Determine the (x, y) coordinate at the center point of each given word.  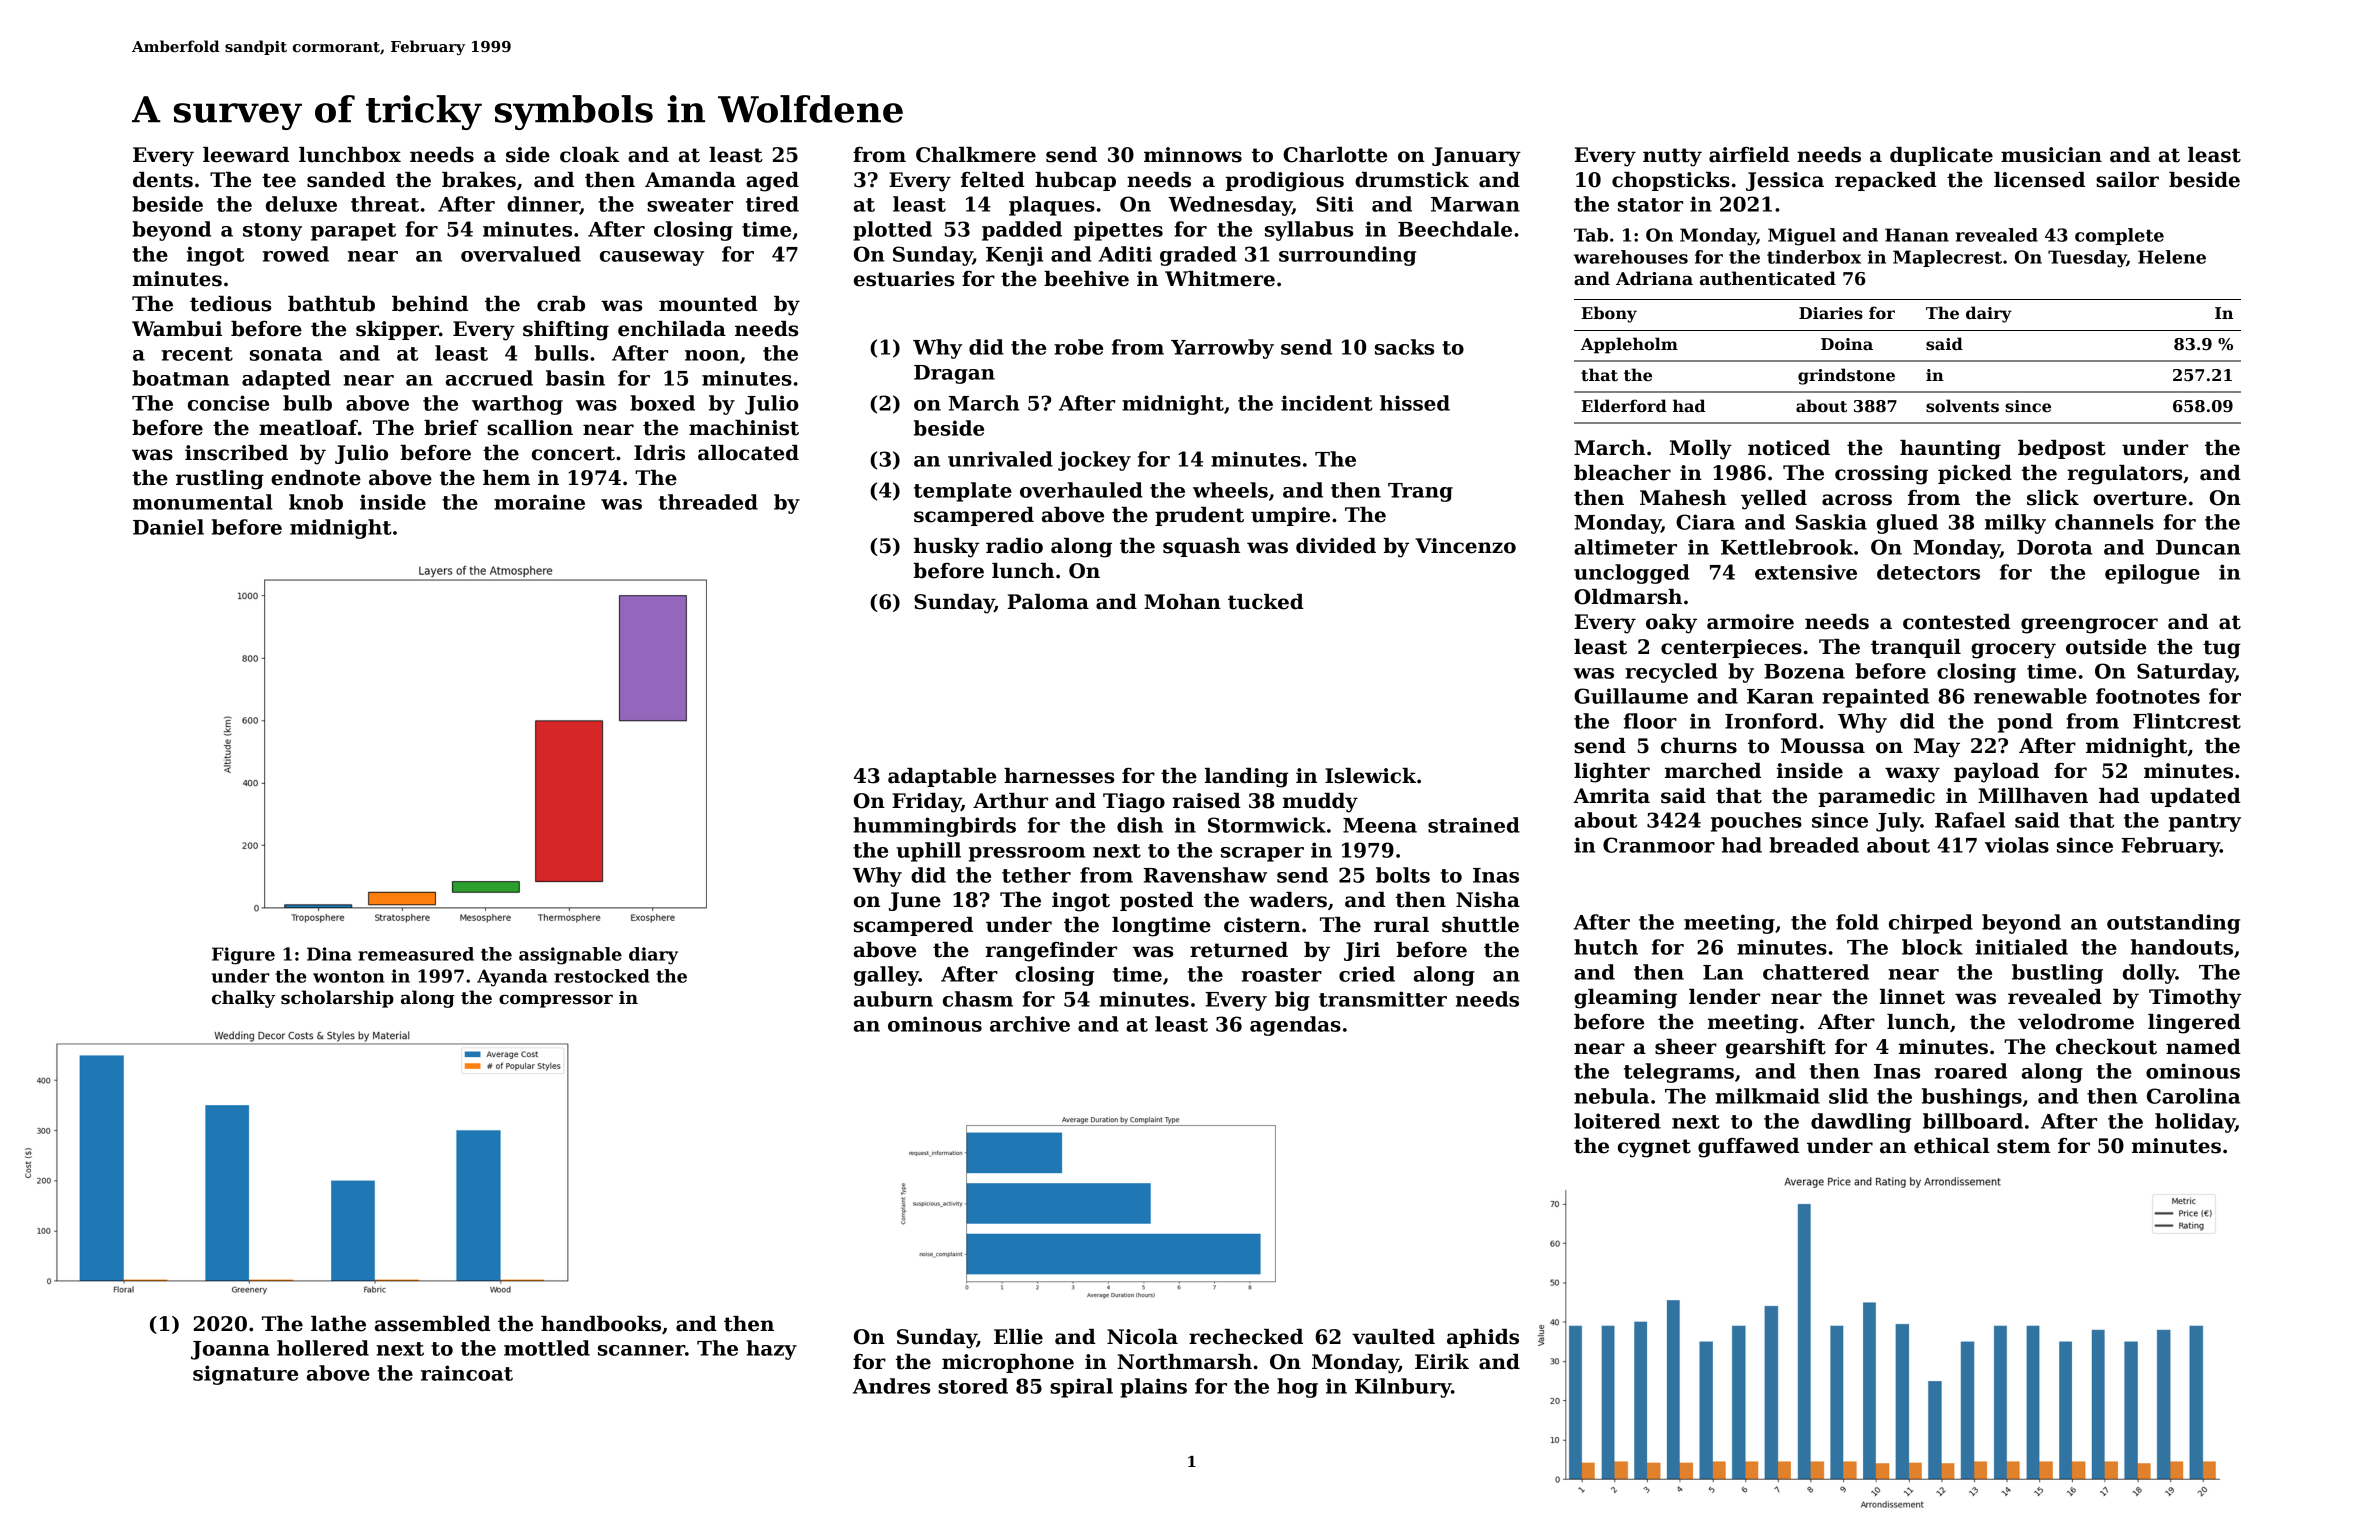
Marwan (1475, 204)
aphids (1483, 1338)
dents (163, 180)
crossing (1881, 475)
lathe (338, 1324)
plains (1153, 1388)
